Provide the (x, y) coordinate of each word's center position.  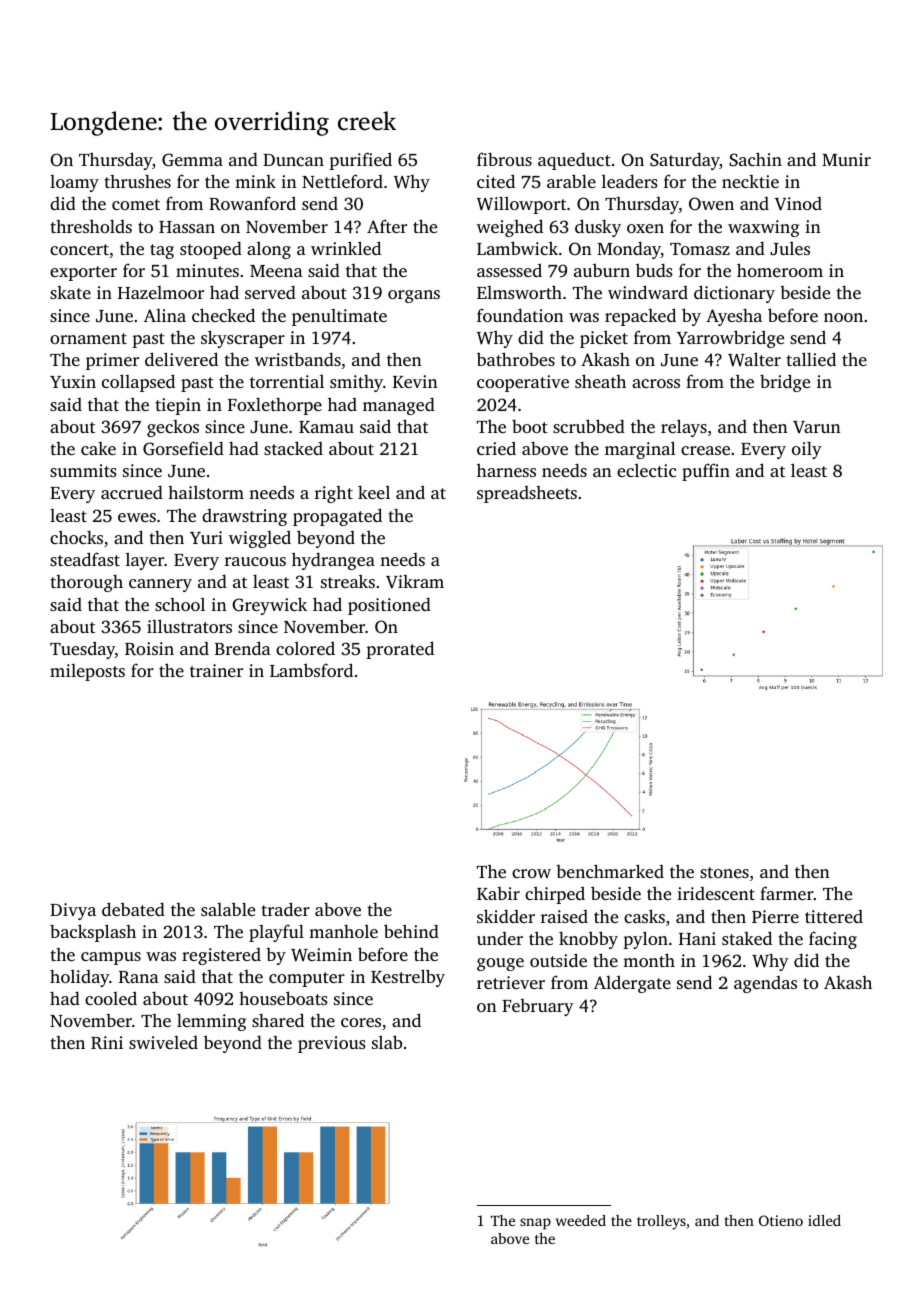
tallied (811, 359)
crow (531, 873)
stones (724, 872)
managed (399, 406)
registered (221, 956)
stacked (293, 448)
